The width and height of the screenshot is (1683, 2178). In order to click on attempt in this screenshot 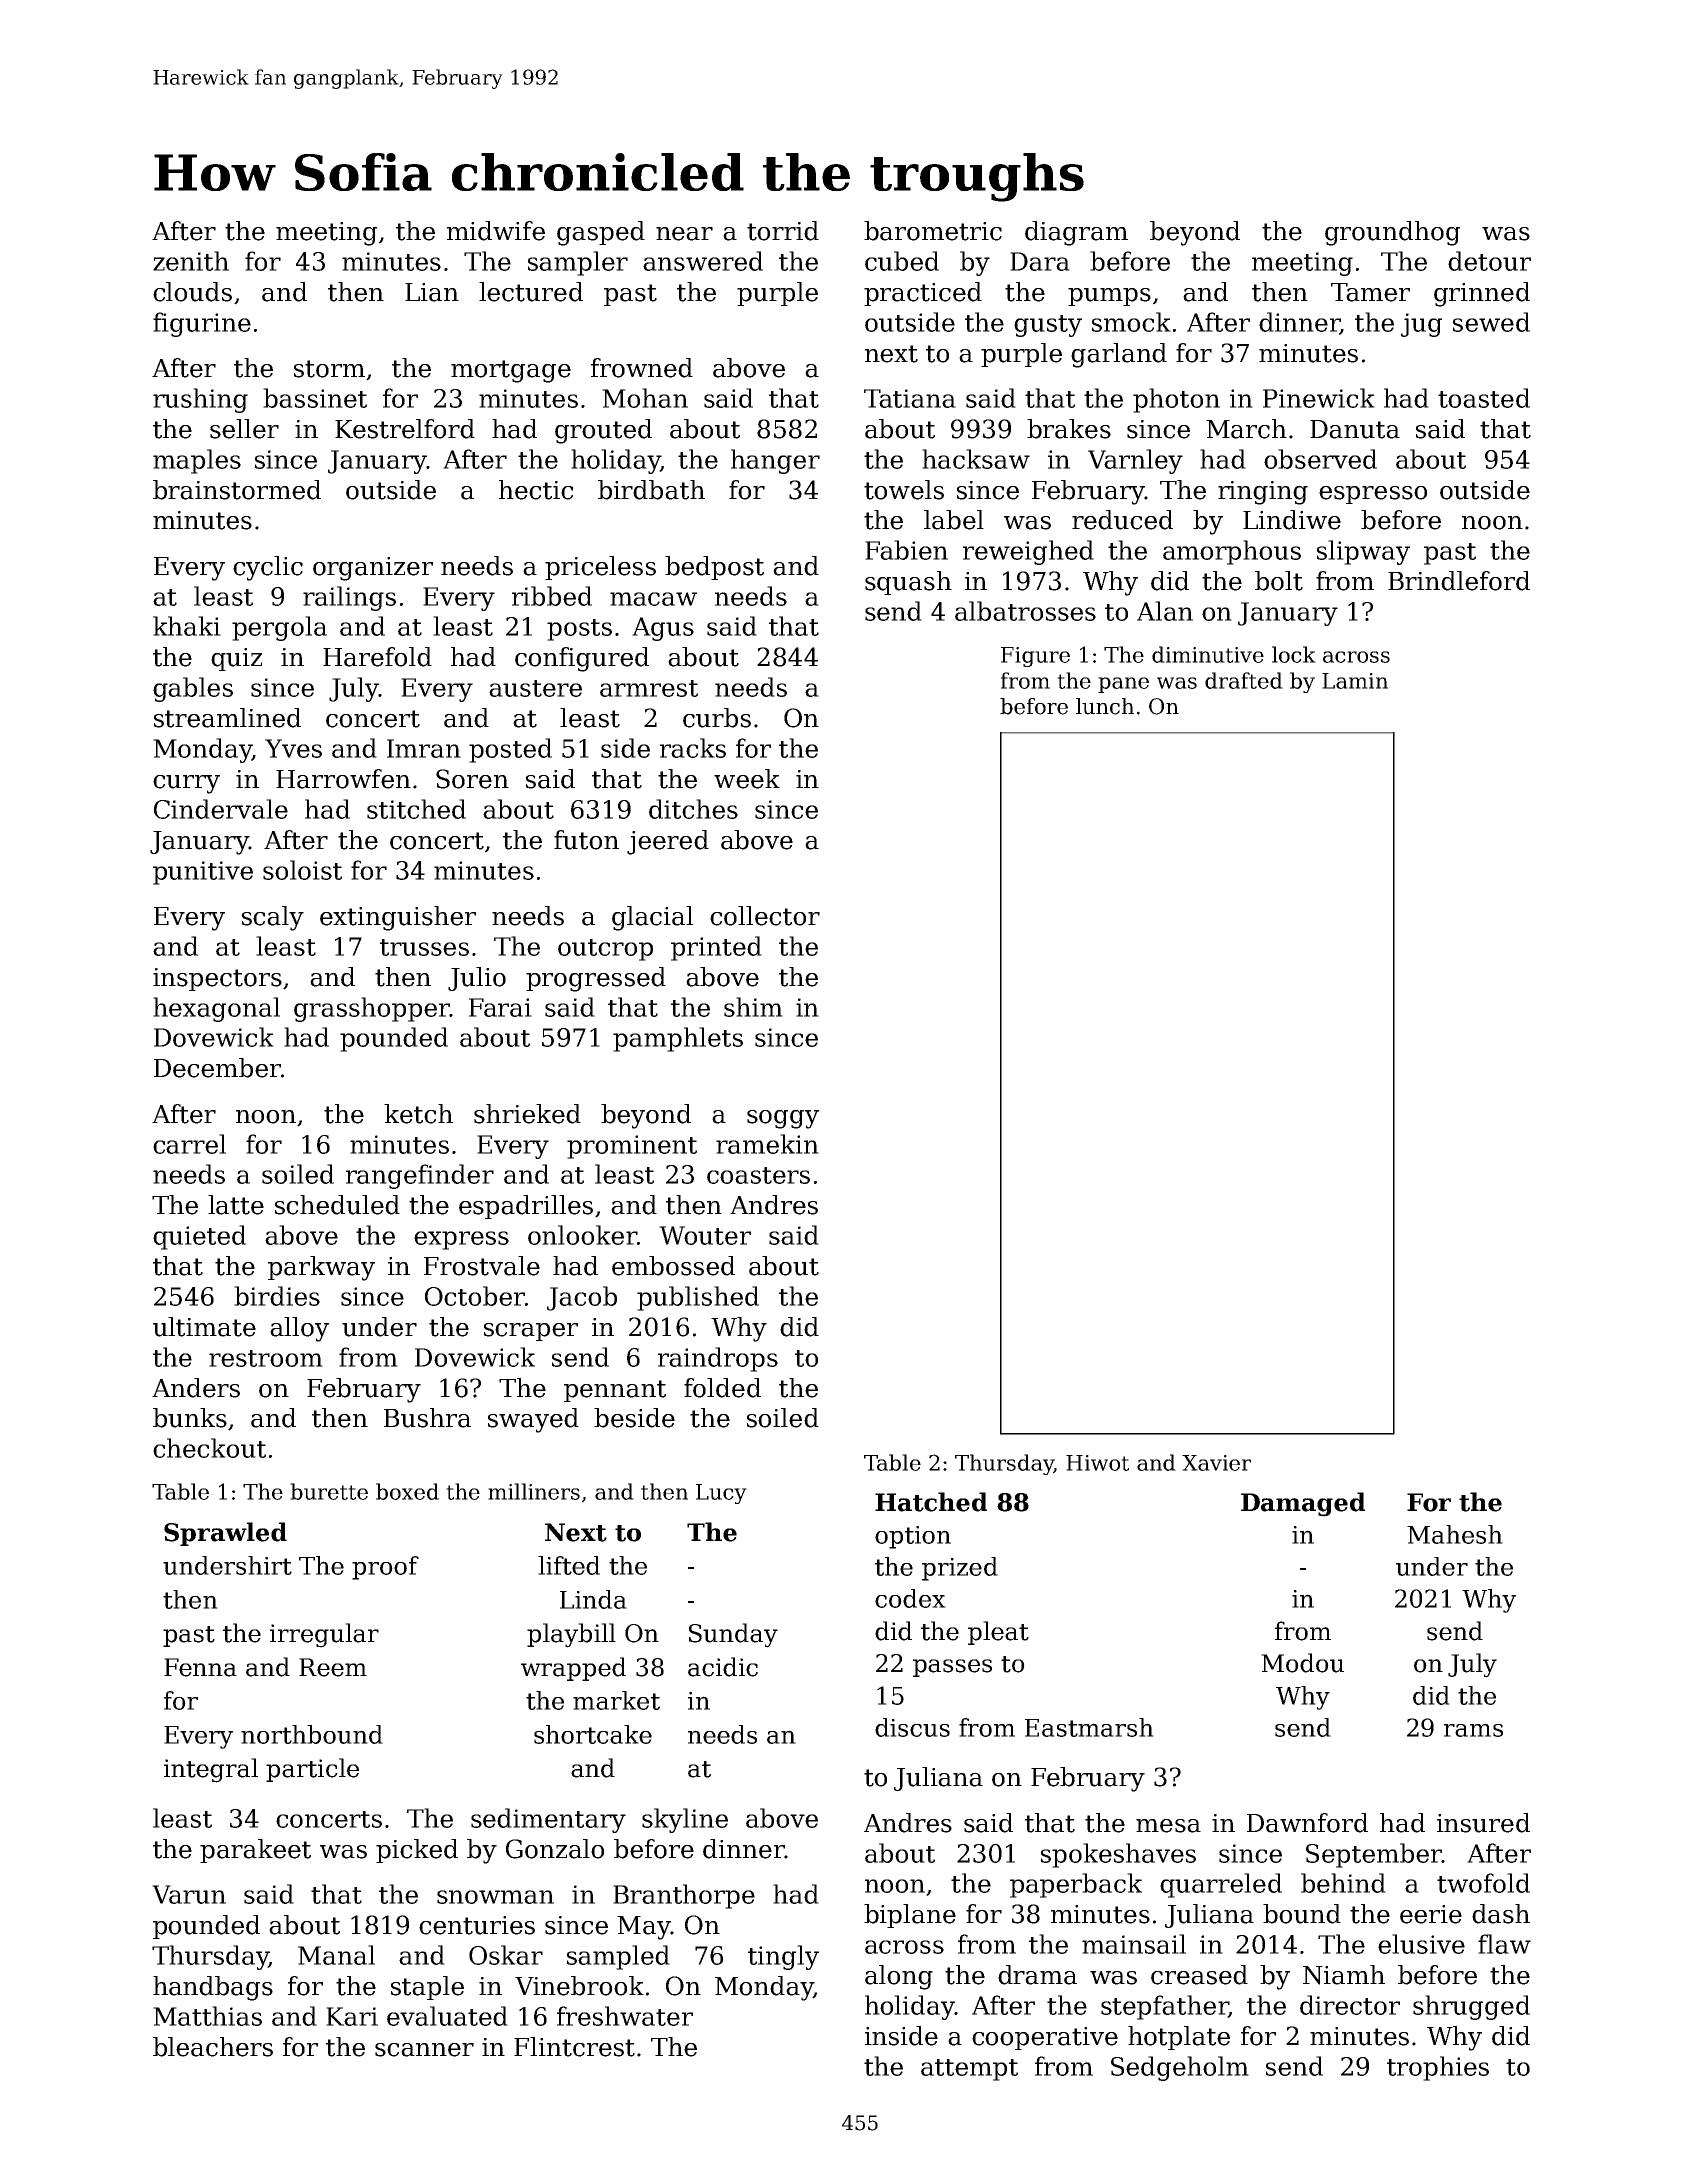, I will do `click(969, 2070)`.
